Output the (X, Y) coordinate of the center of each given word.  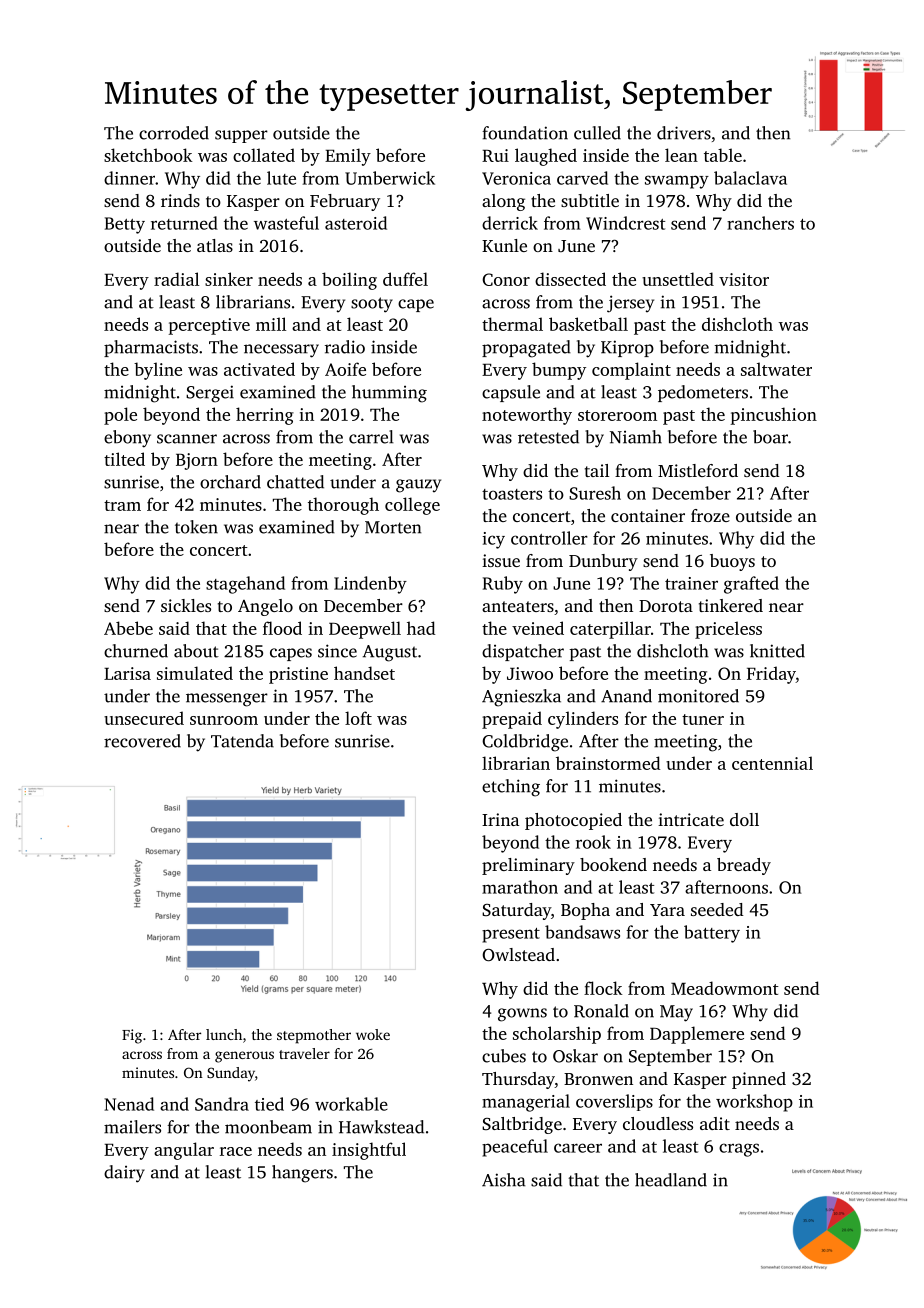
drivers (684, 133)
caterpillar (610, 630)
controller (549, 538)
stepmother (314, 1036)
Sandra (222, 1104)
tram (122, 505)
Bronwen (598, 1079)
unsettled (678, 279)
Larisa (127, 673)
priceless (728, 630)
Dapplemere (697, 1035)
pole (120, 416)
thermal (512, 324)
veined (538, 628)
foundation (525, 133)
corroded (174, 133)
